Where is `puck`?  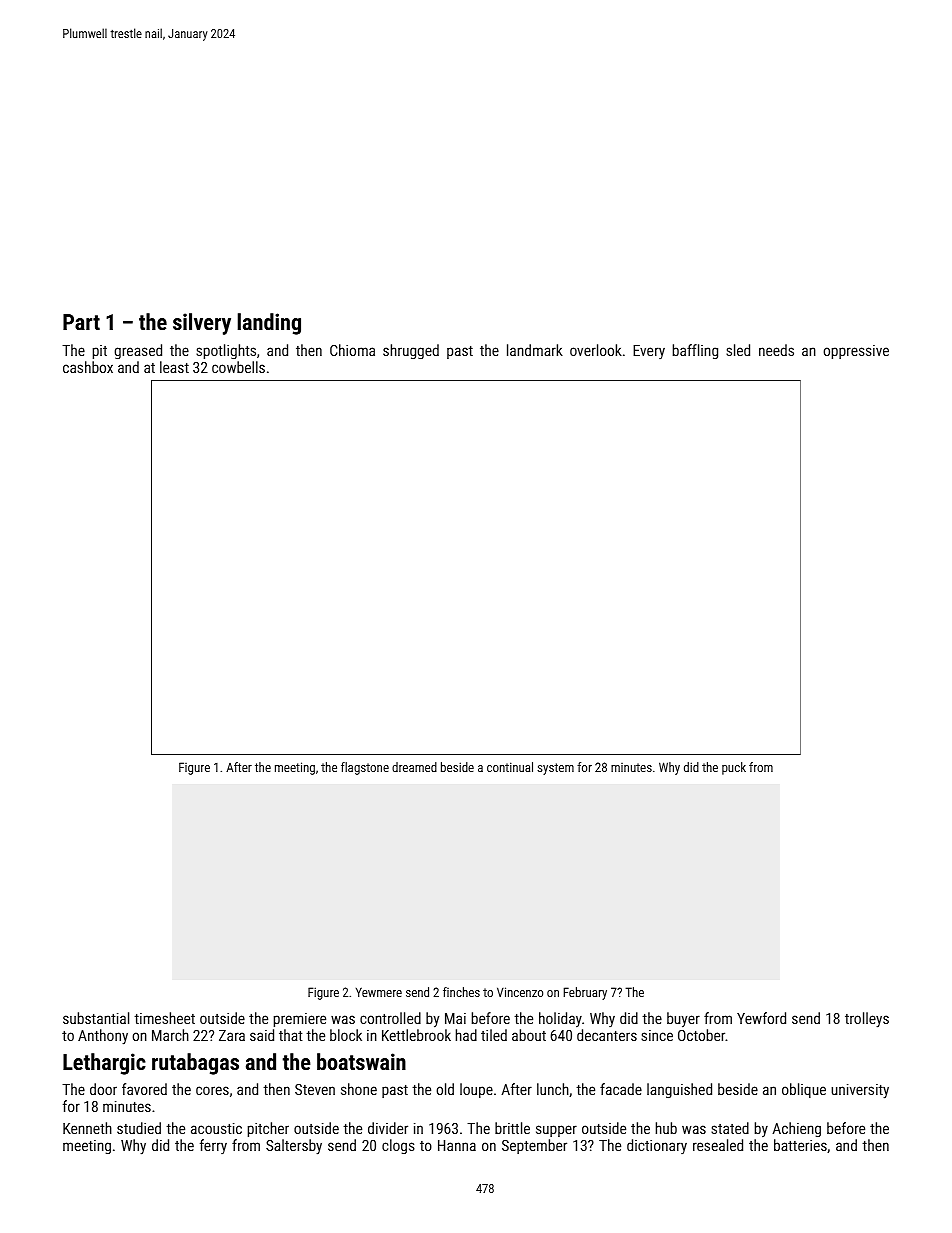 puck is located at coordinates (734, 768).
